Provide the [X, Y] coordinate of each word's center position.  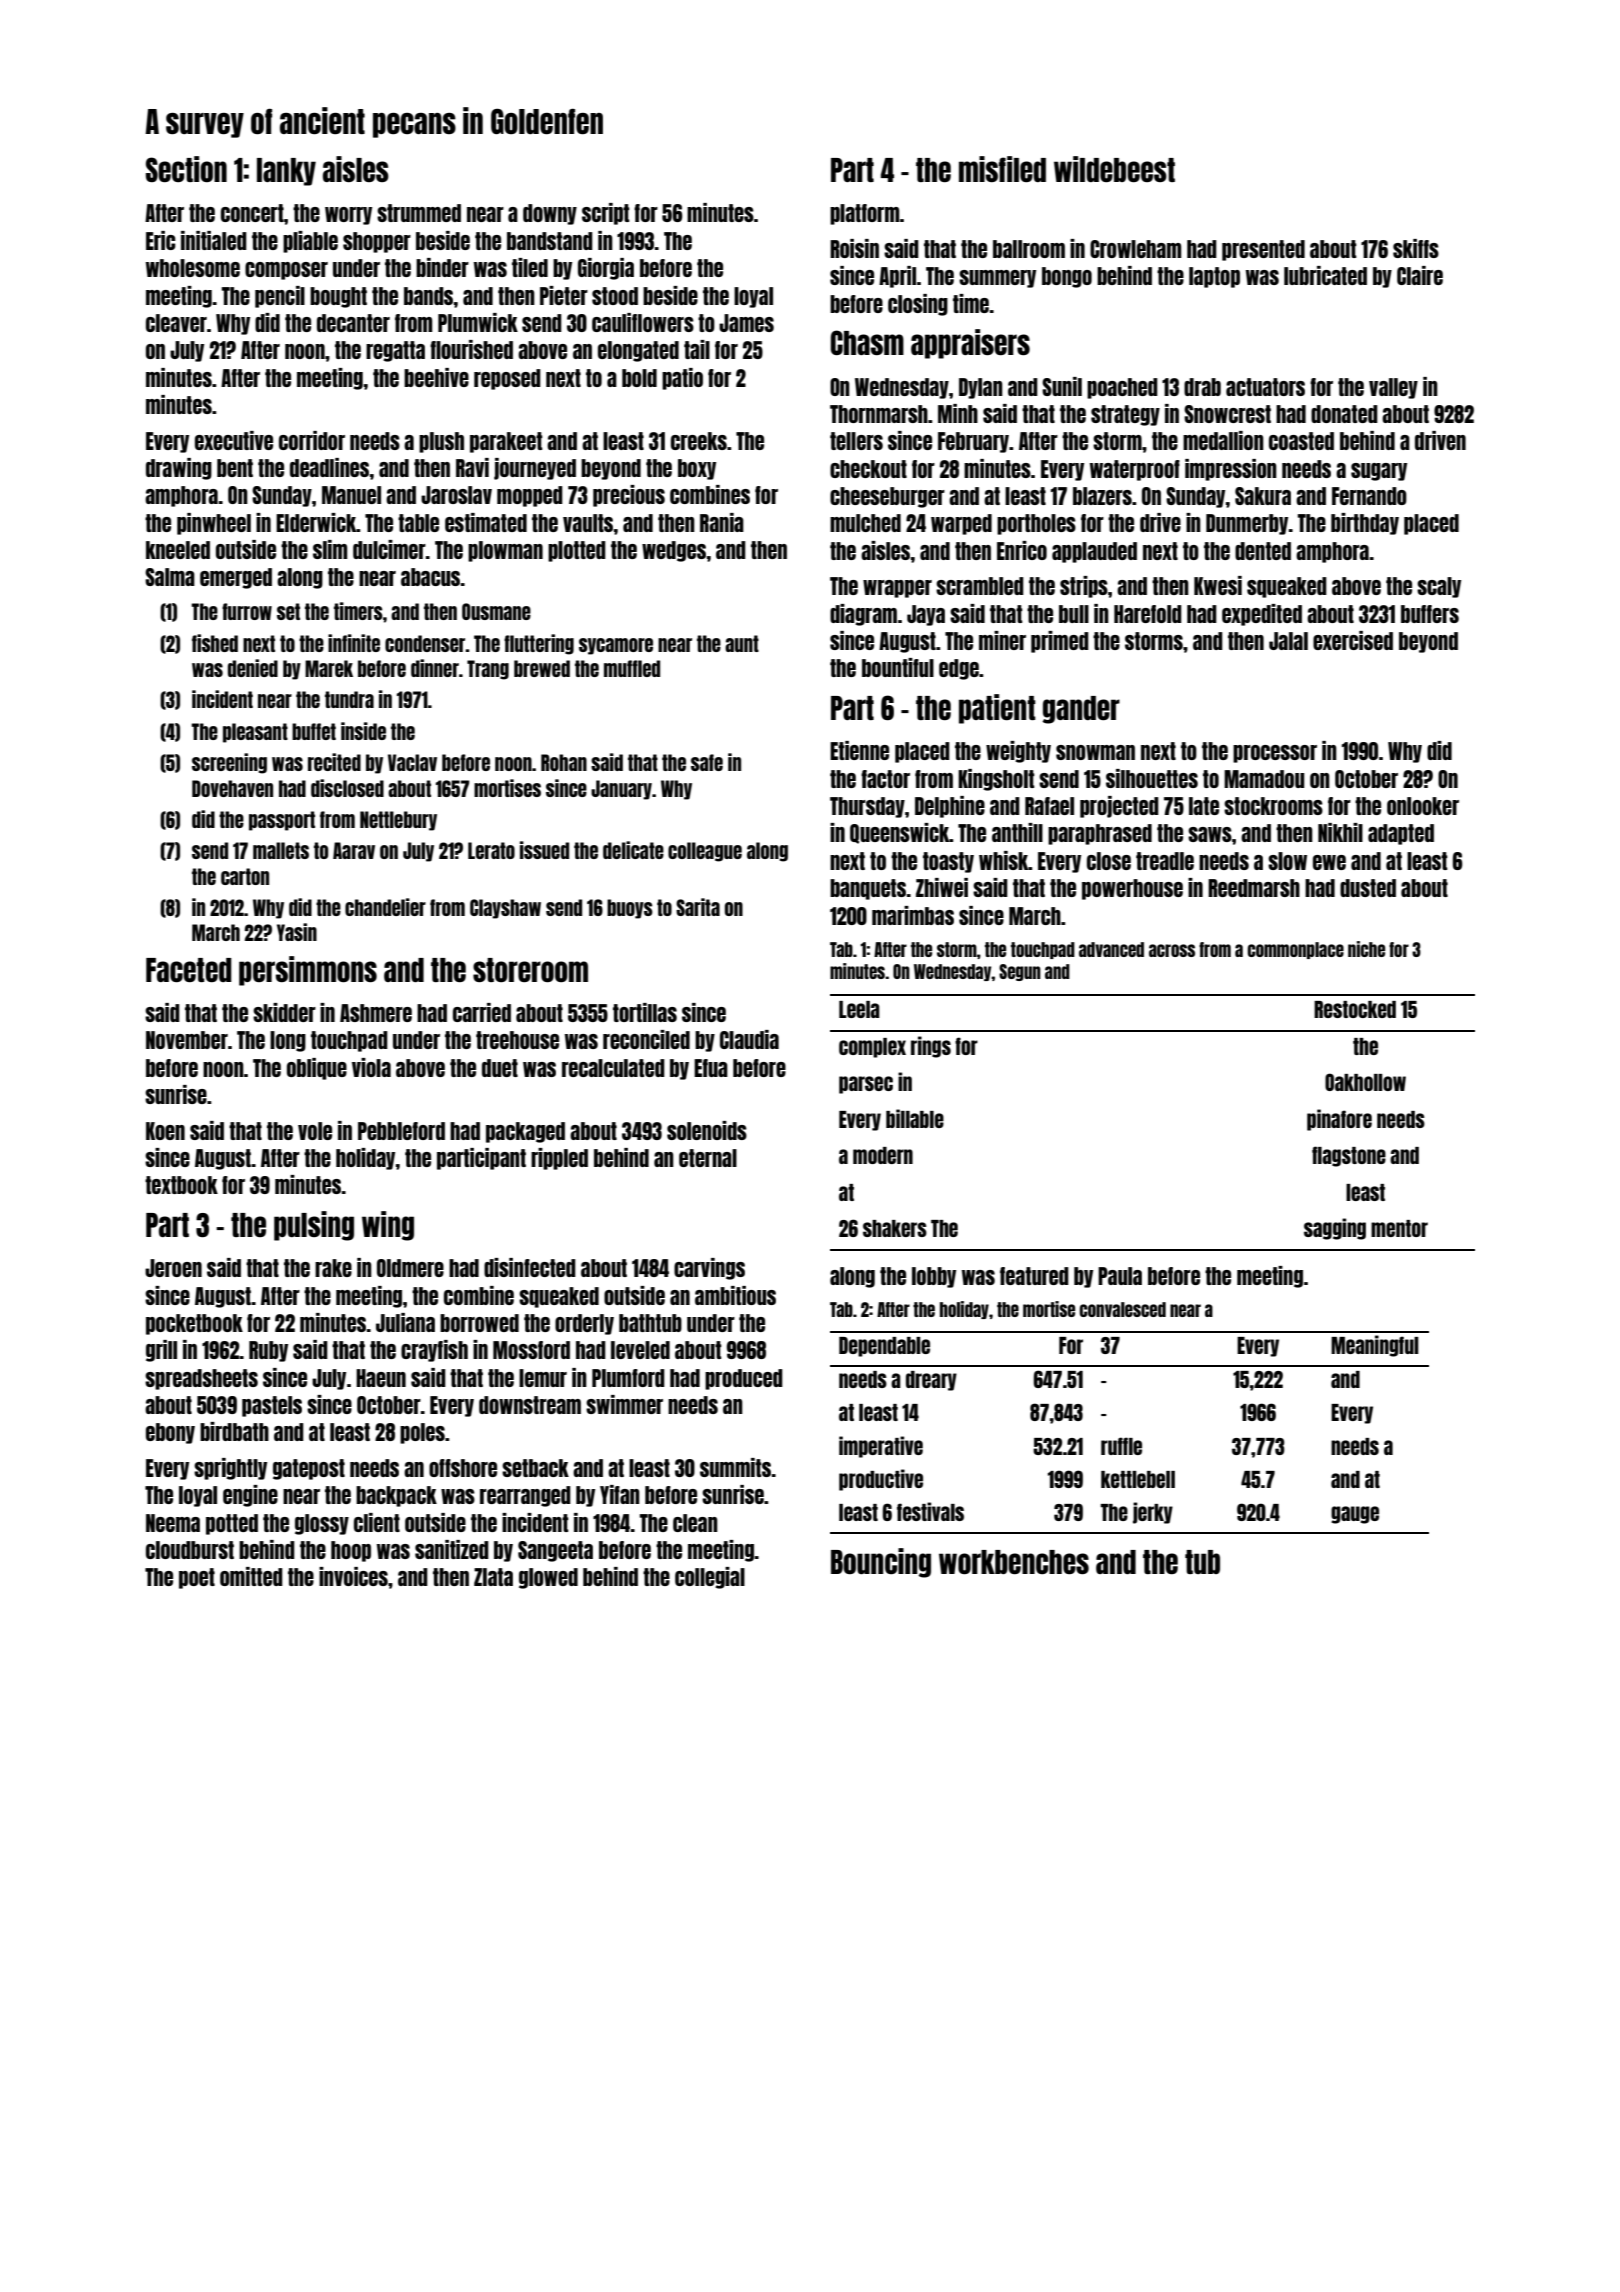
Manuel [351, 495]
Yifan [620, 1494]
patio [682, 379]
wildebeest [1114, 169]
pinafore [1339, 1120]
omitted [251, 1576]
